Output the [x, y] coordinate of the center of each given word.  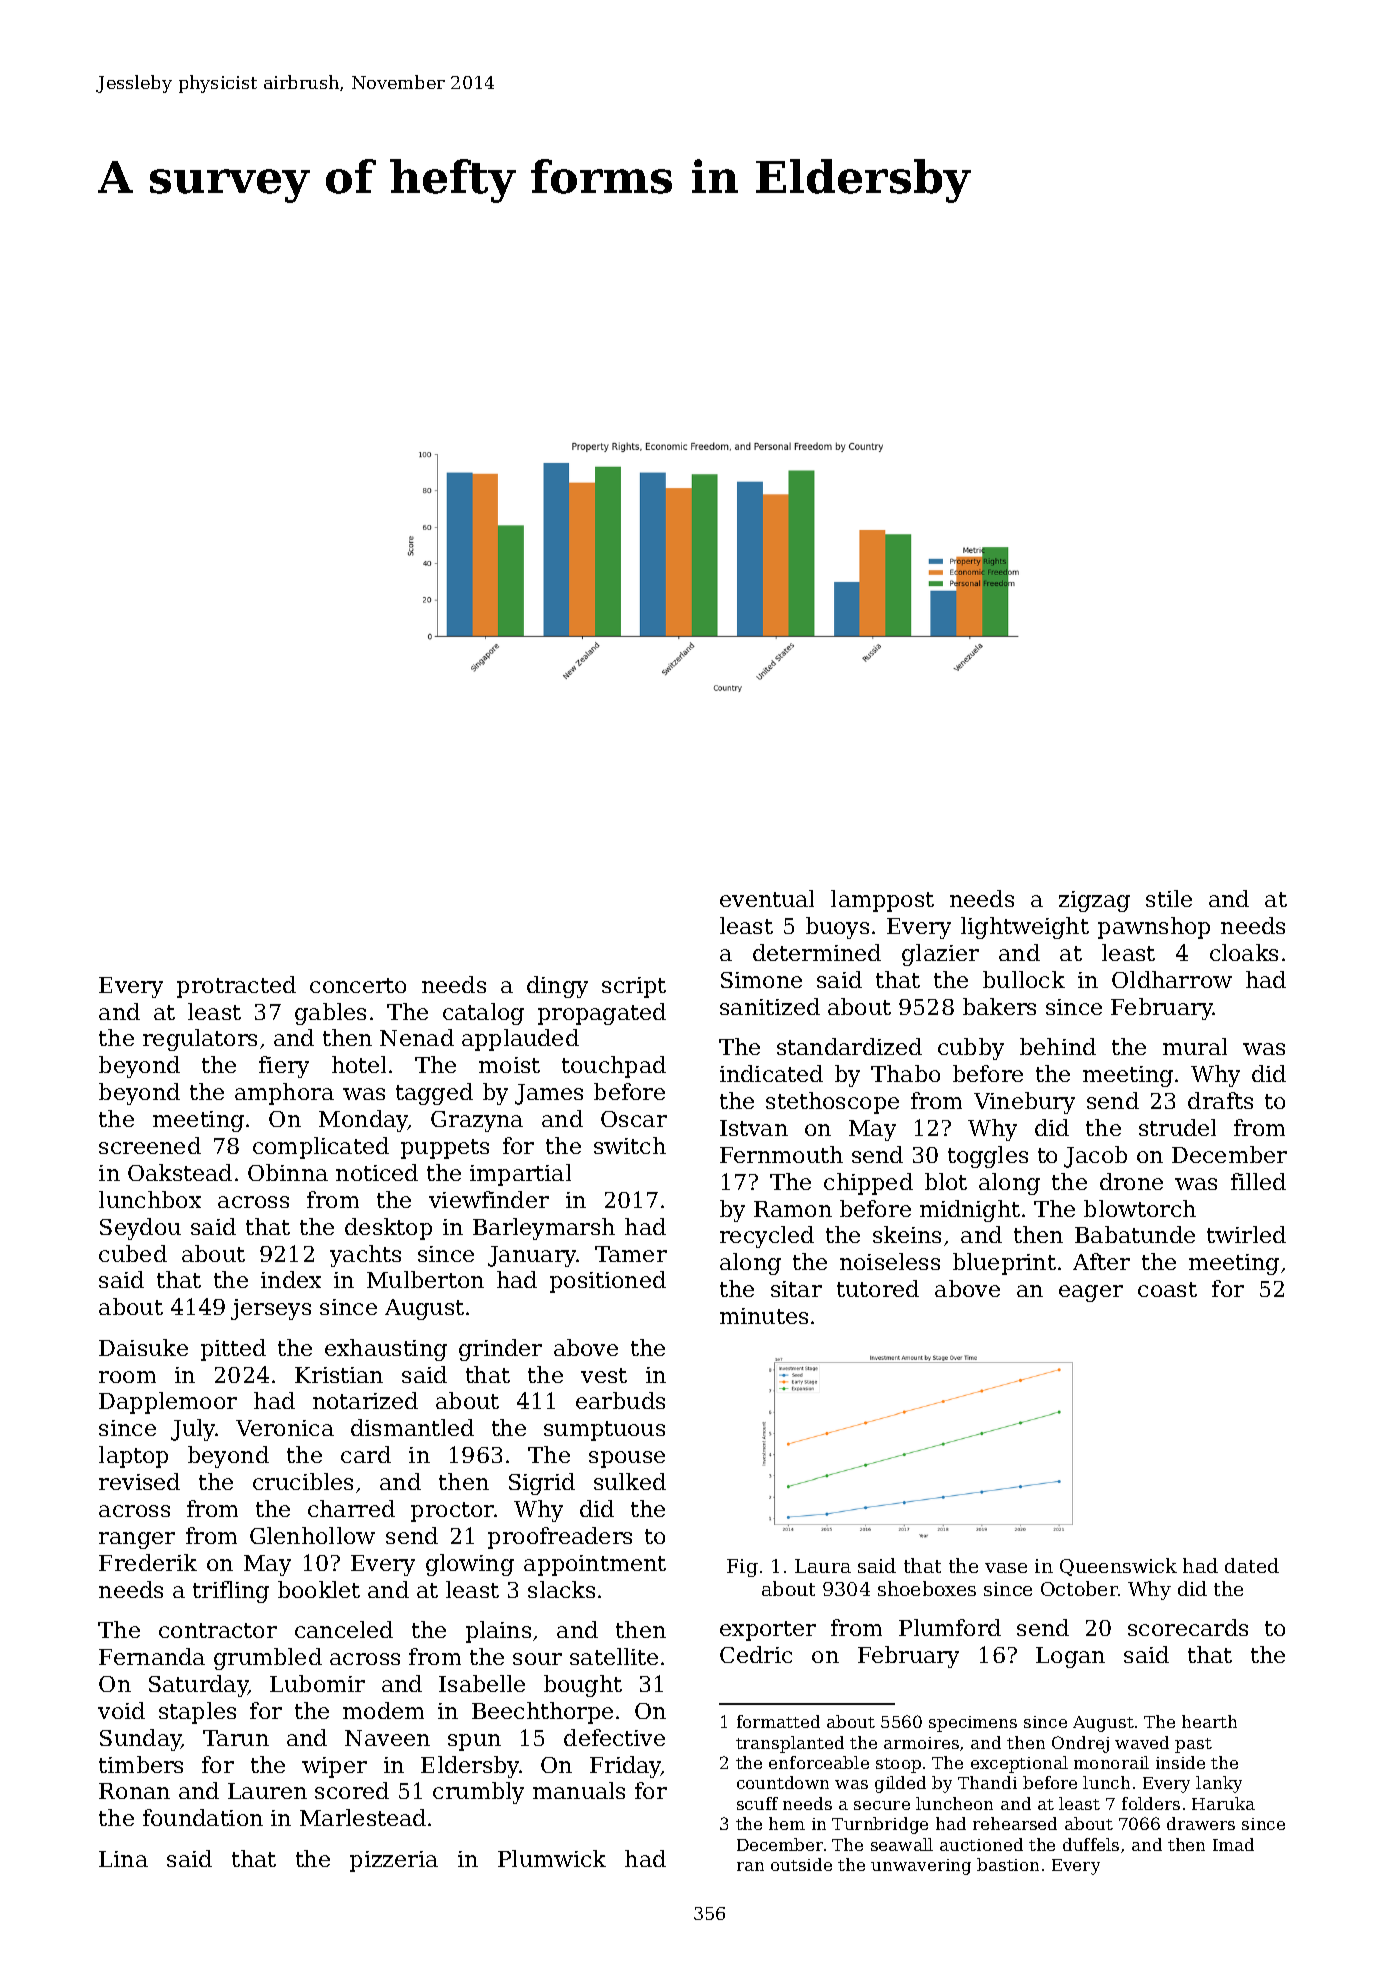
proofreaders [560, 1538]
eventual [767, 898]
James [549, 1094]
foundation [203, 1817]
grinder [500, 1350]
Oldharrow [1172, 979]
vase [1006, 1568]
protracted [236, 987]
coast [1167, 1289]
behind [1058, 1046]
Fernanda [152, 1656]
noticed [377, 1172]
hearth [1209, 1721]
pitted [233, 1350]
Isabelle [482, 1683]
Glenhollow [312, 1535]
